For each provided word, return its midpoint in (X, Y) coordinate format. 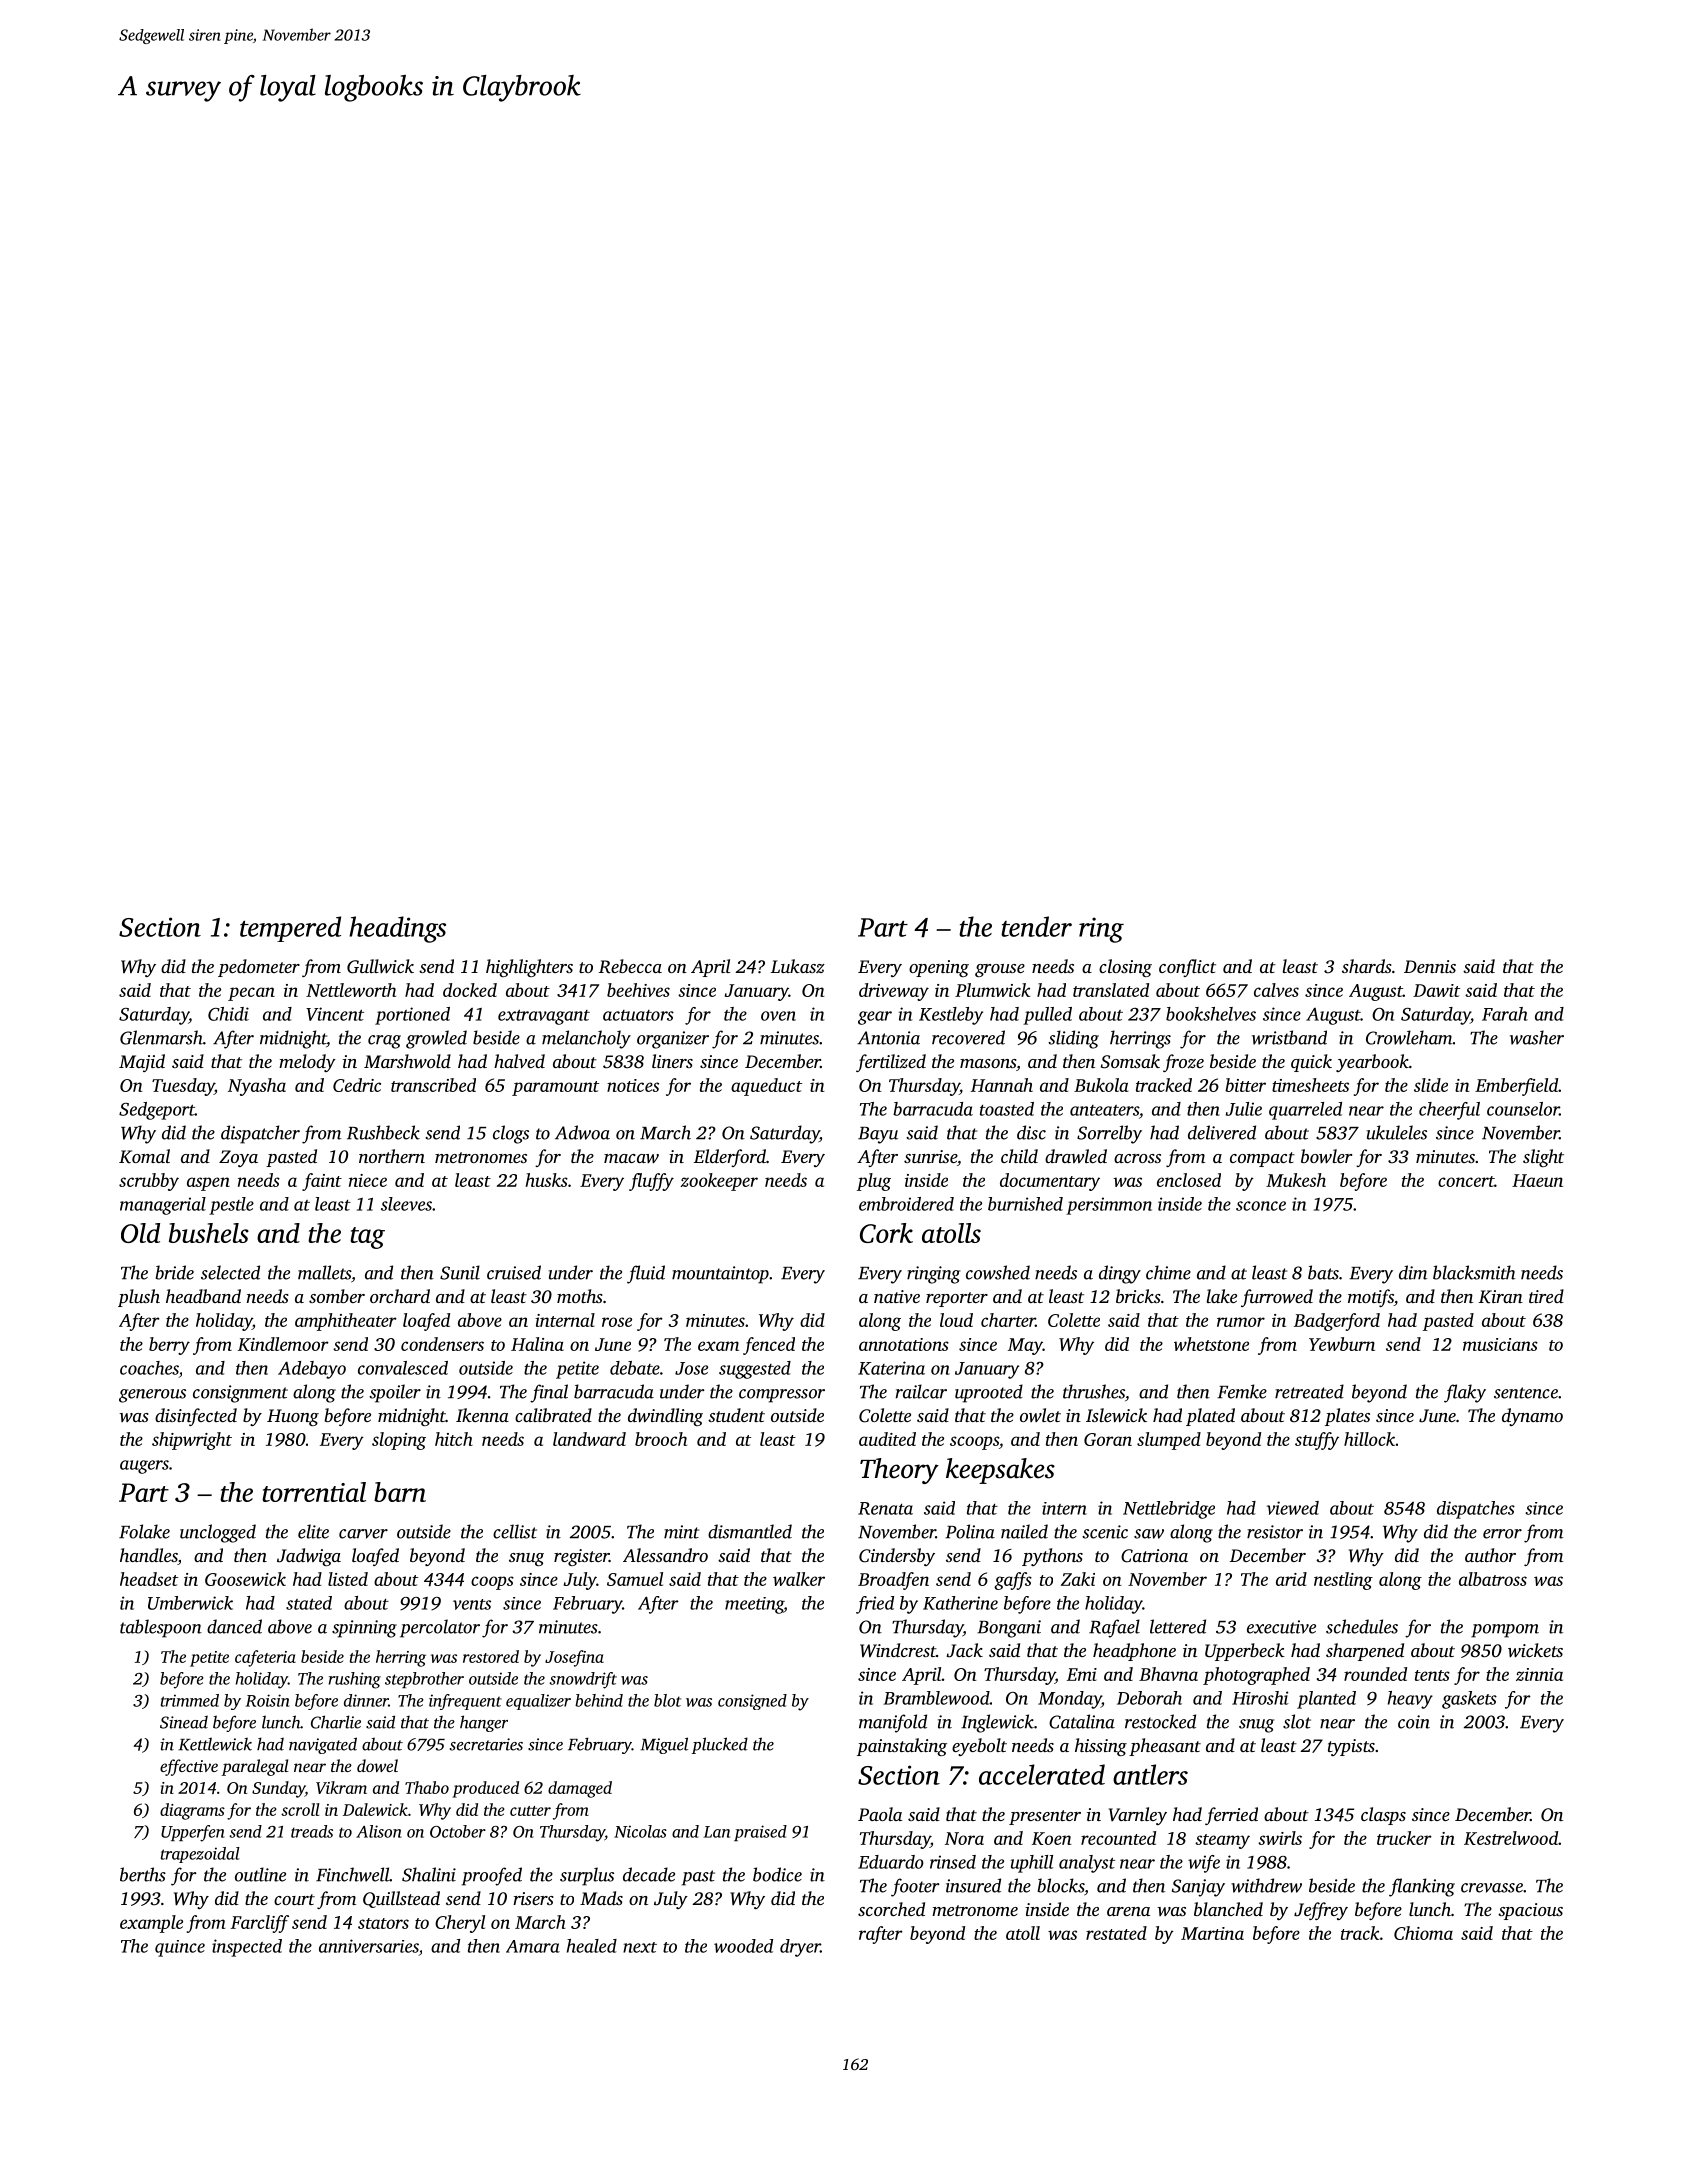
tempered (290, 929)
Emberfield (1516, 1087)
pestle (231, 1206)
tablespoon (161, 1628)
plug (874, 1182)
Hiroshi (1260, 1698)
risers (533, 1898)
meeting (754, 1605)
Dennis (1430, 966)
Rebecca (630, 966)
